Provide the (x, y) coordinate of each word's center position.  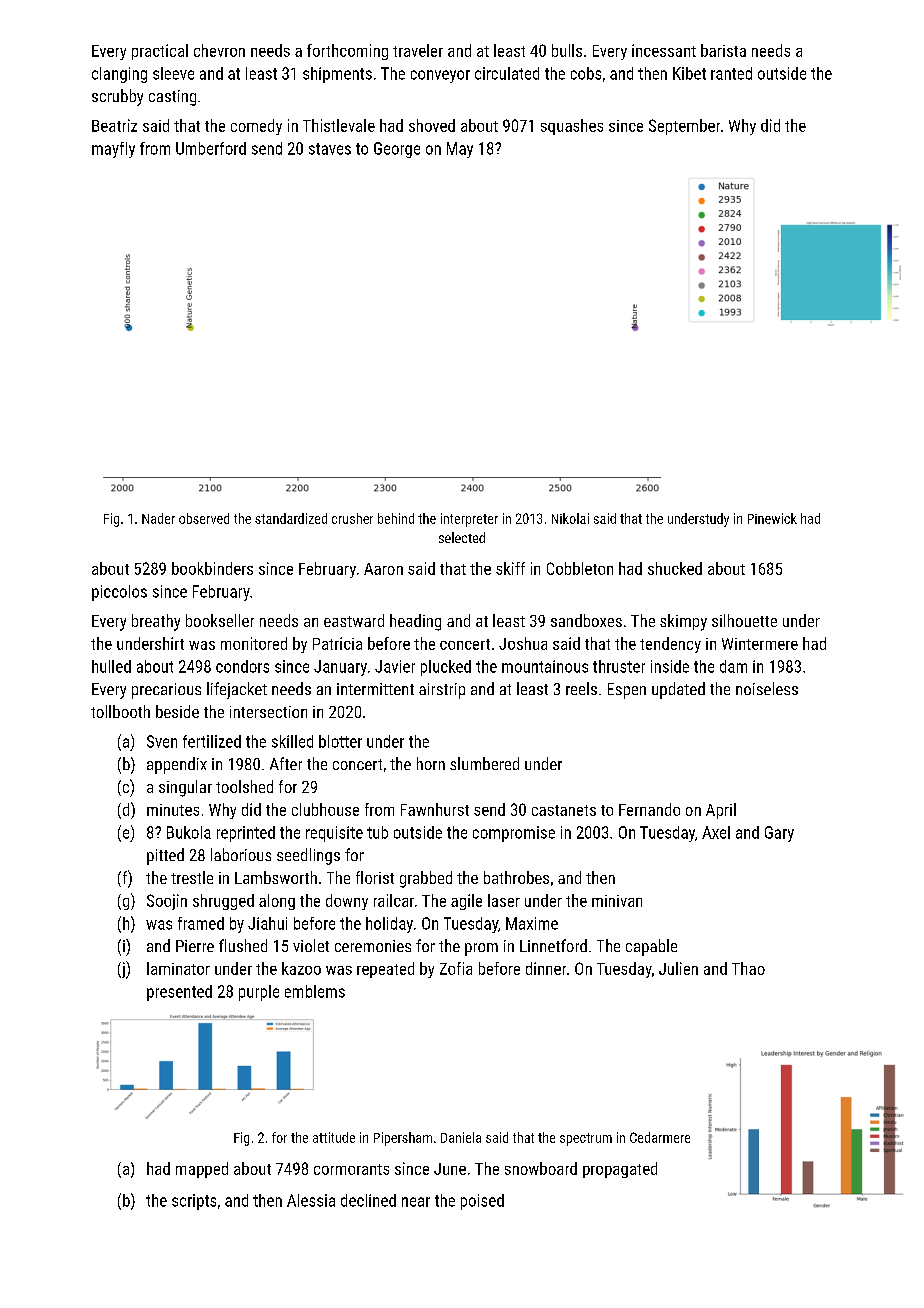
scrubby (117, 97)
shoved (432, 125)
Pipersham (403, 1139)
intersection (268, 712)
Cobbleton (580, 568)
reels (581, 688)
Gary (779, 834)
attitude (334, 1137)
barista (723, 50)
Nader (158, 518)
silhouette (744, 620)
